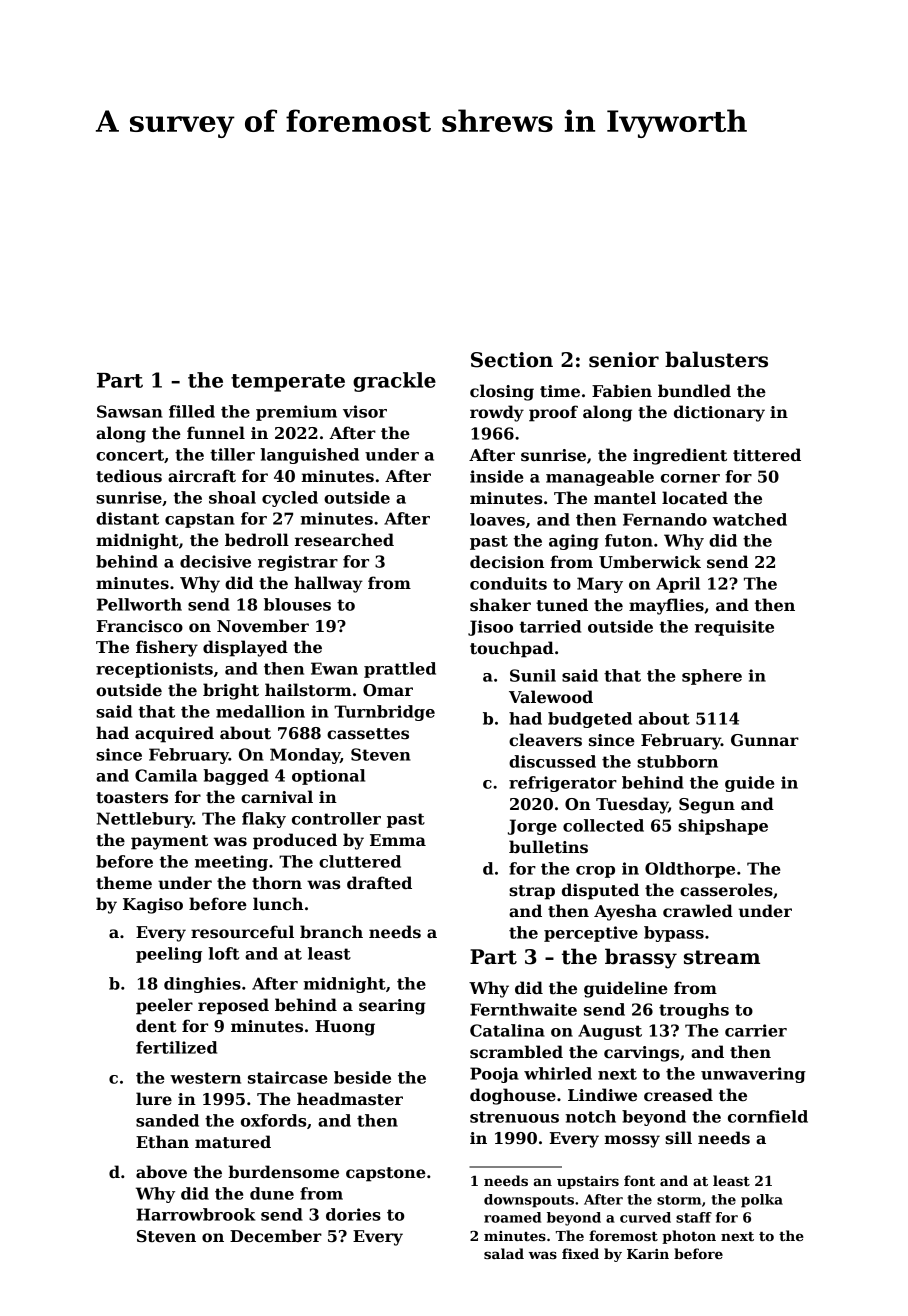 The width and height of the page is (908, 1316). What do you see at coordinates (507, 562) in the page?
I see `decision` at bounding box center [507, 562].
